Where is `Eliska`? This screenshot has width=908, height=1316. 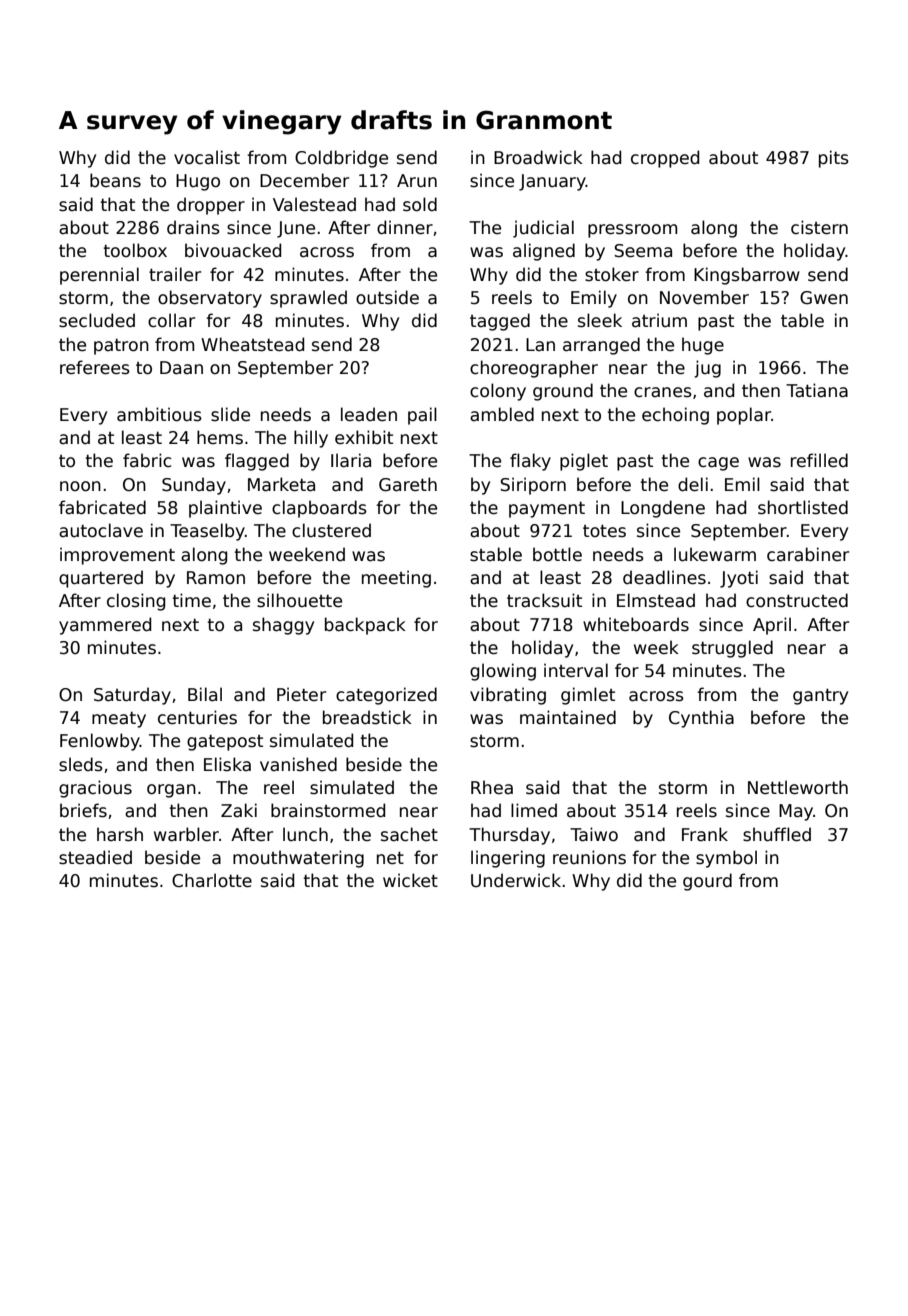
Eliska is located at coordinates (227, 764).
